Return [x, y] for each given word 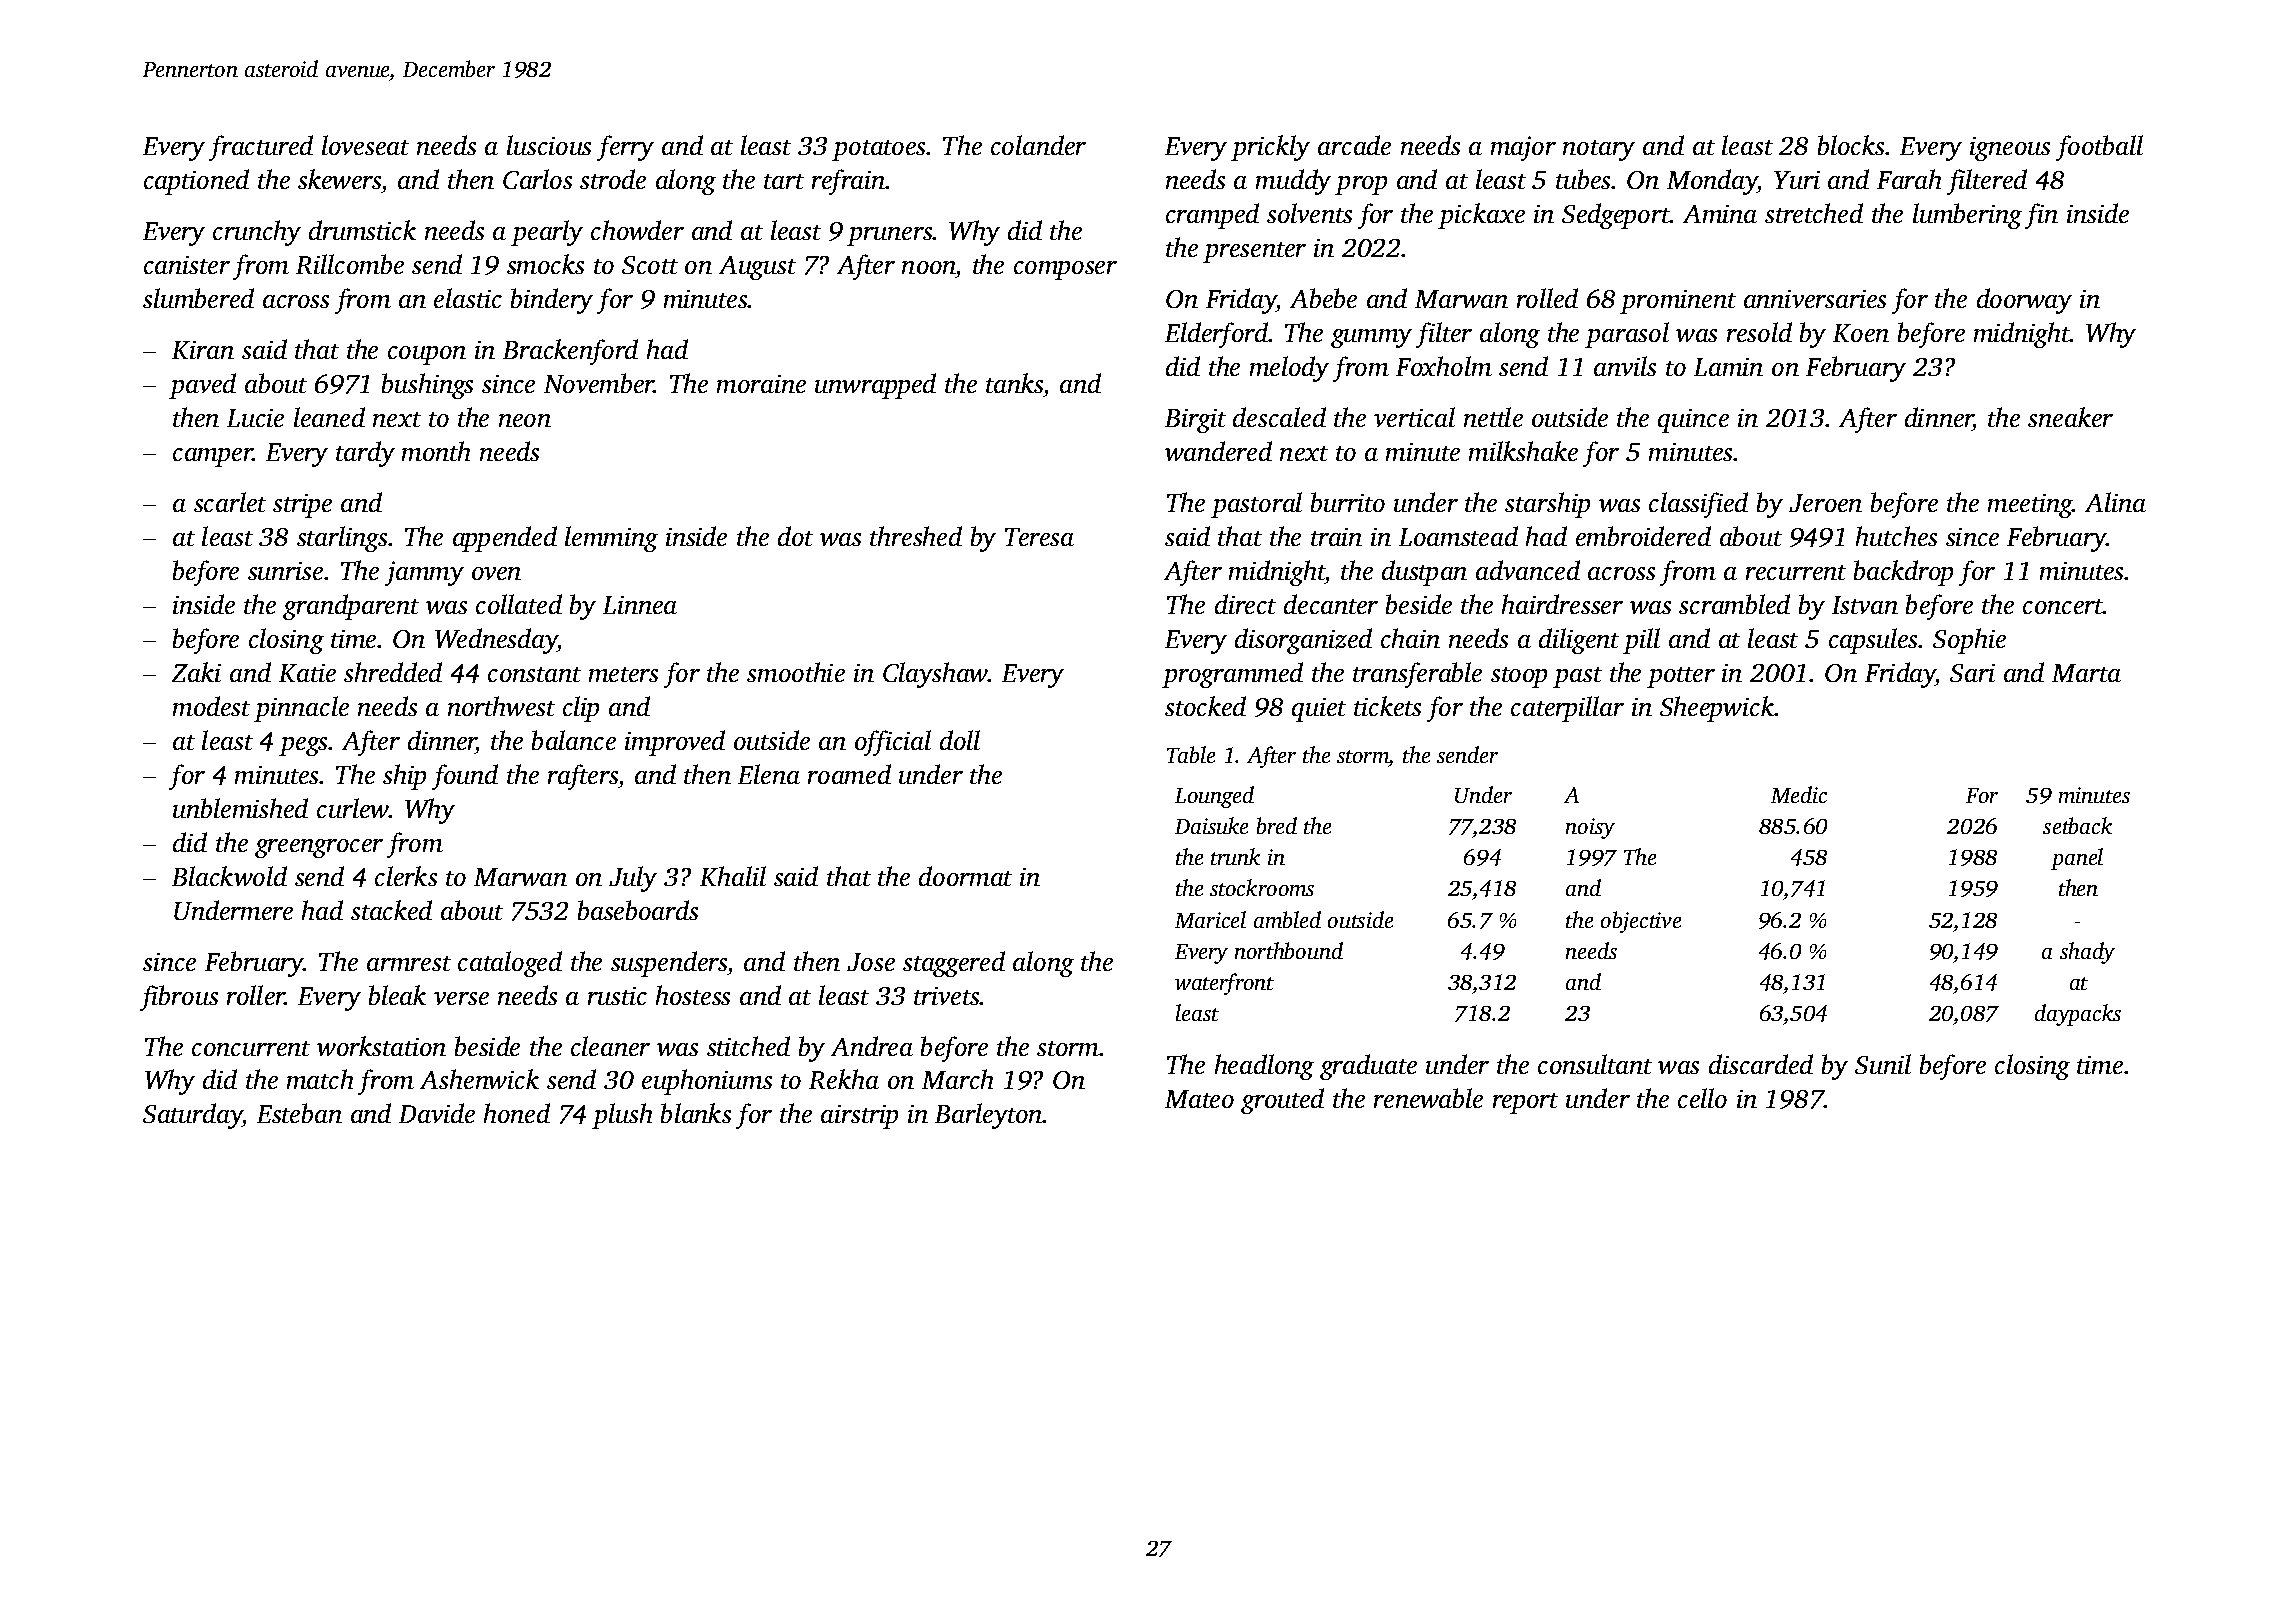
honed [517, 1113]
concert [2063, 606]
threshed [916, 536]
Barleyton [989, 1116]
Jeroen [1825, 503]
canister [187, 265]
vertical [1414, 417]
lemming [611, 539]
